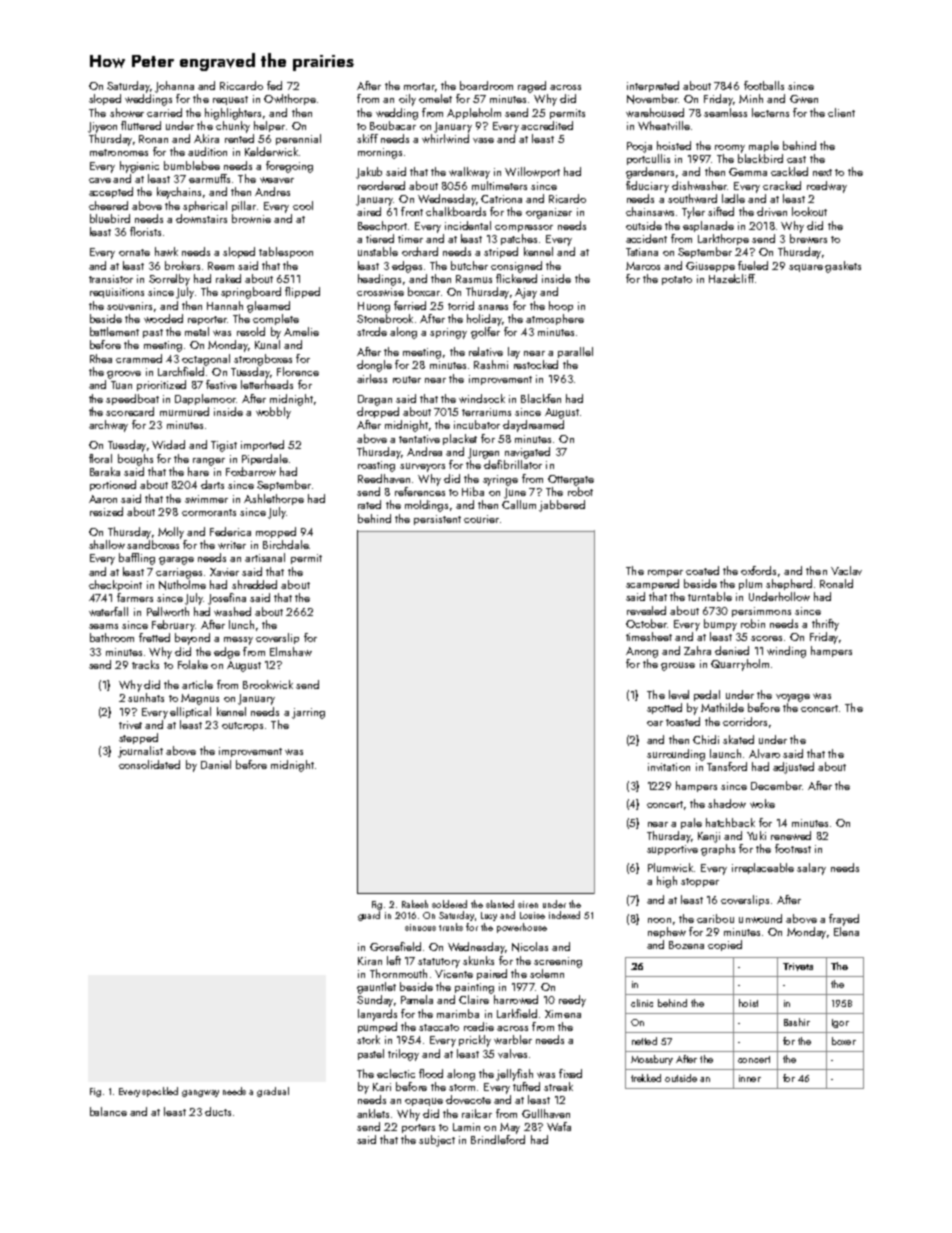 The width and height of the page is (952, 1233). What do you see at coordinates (498, 1139) in the page?
I see `Brindleford` at bounding box center [498, 1139].
